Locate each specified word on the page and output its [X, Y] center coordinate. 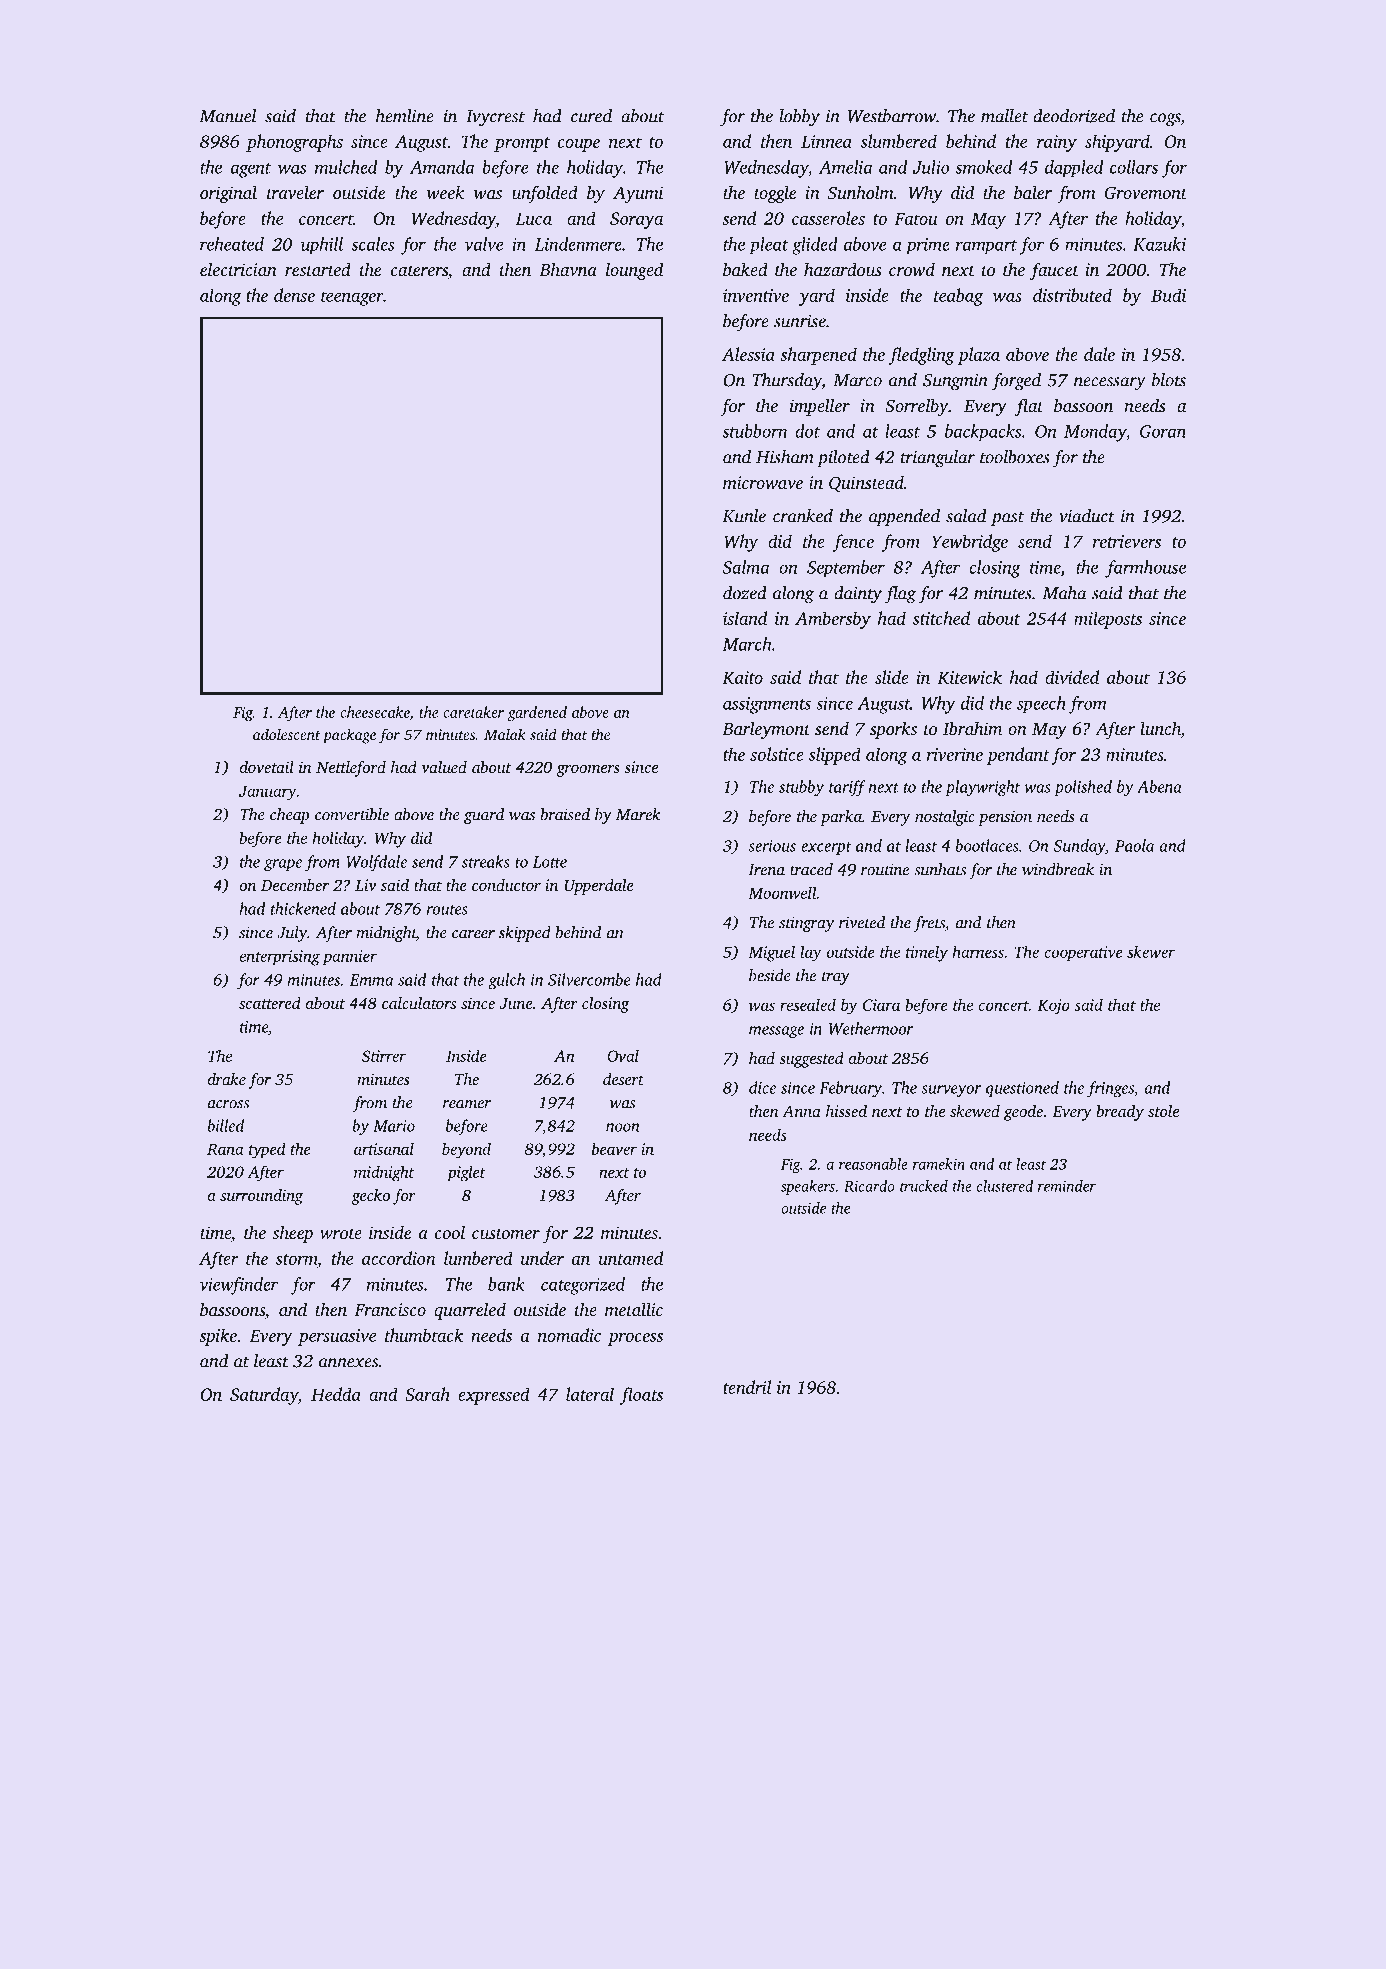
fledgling [922, 356]
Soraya [636, 220]
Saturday [264, 1396]
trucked [924, 1186]
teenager [352, 298]
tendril [747, 1387]
